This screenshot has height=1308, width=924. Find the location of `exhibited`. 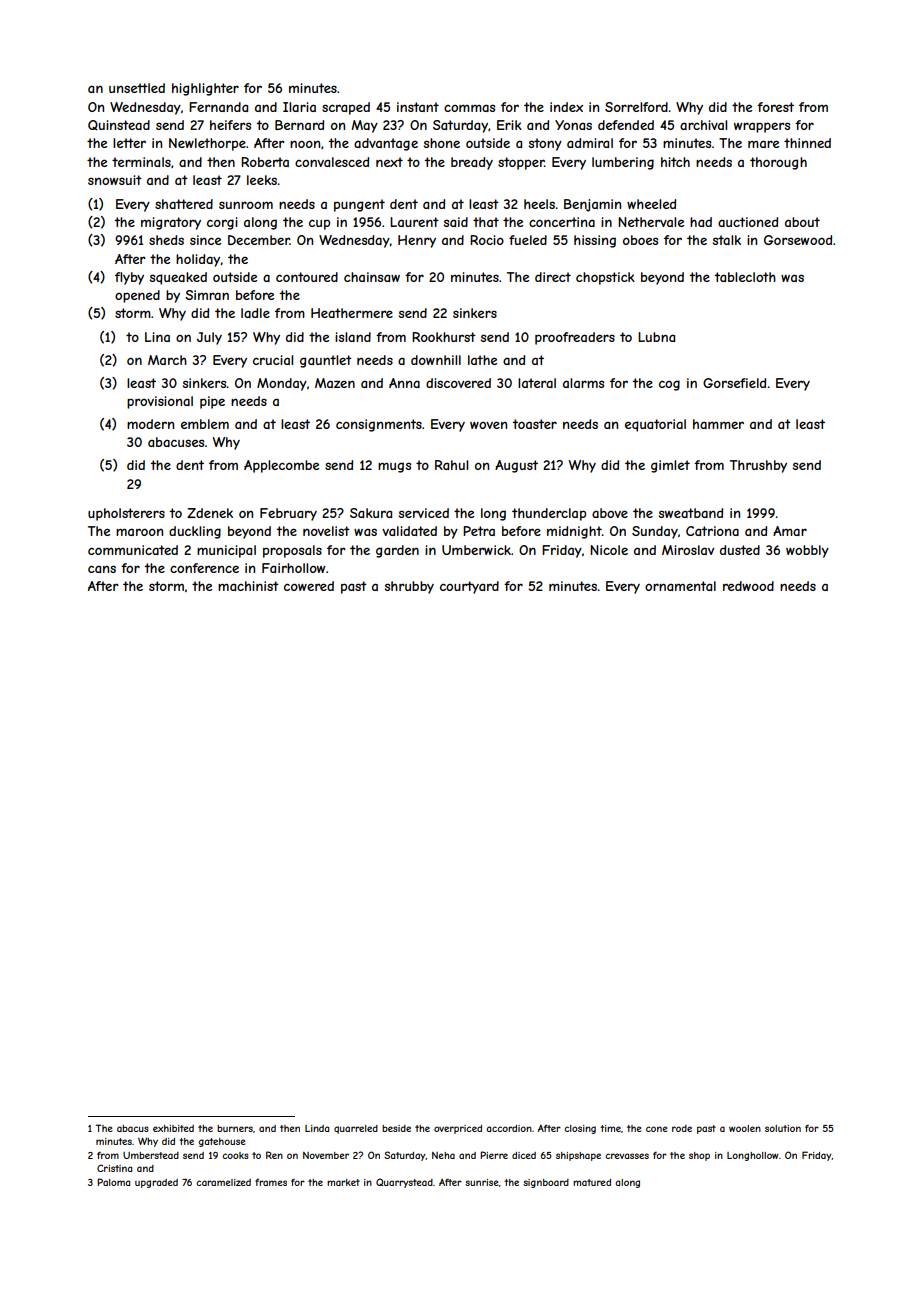

exhibited is located at coordinates (173, 1128).
